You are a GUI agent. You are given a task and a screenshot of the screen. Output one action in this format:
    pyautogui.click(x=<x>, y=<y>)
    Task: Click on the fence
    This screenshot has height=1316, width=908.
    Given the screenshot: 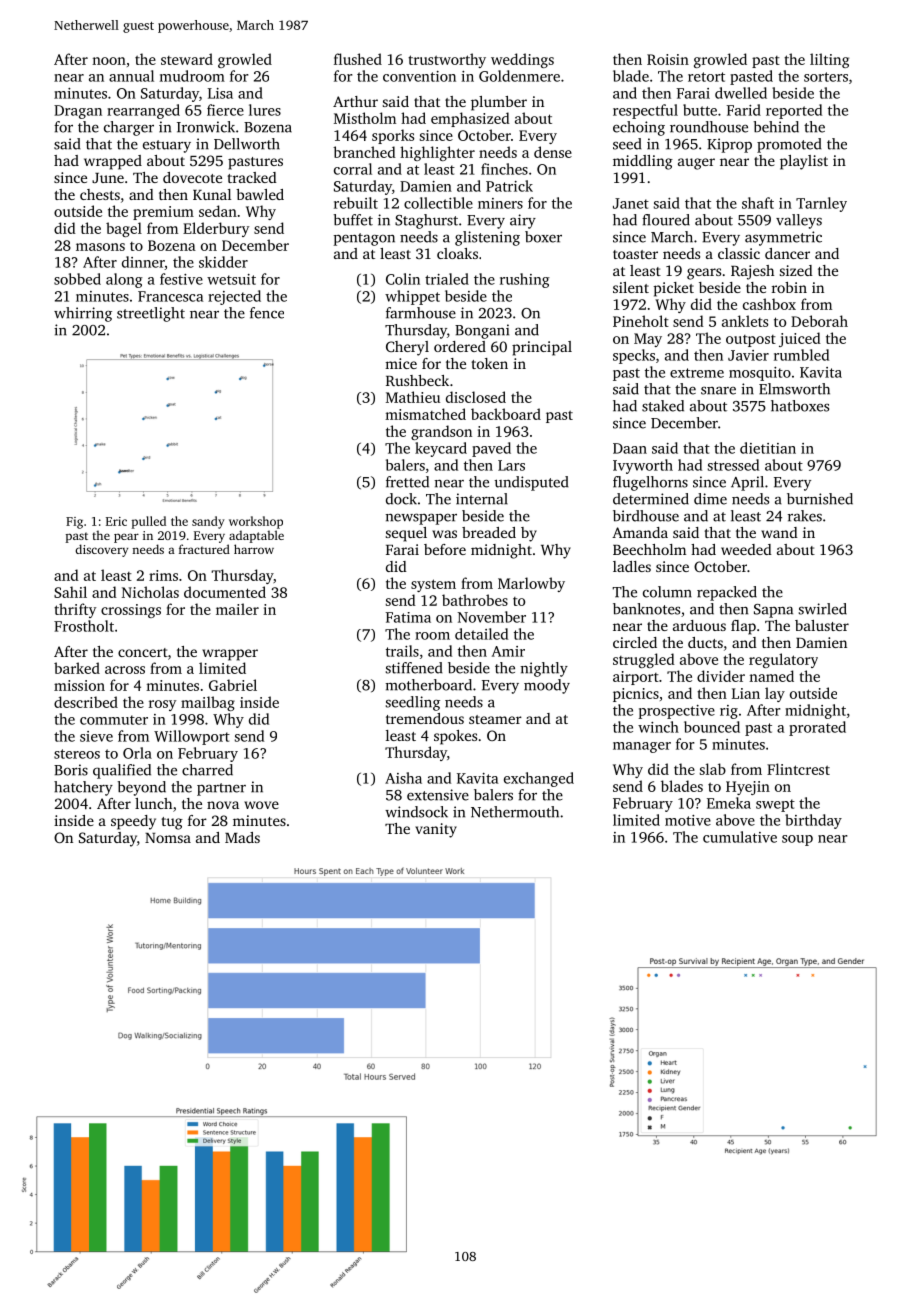 What is the action you would take?
    pyautogui.click(x=267, y=313)
